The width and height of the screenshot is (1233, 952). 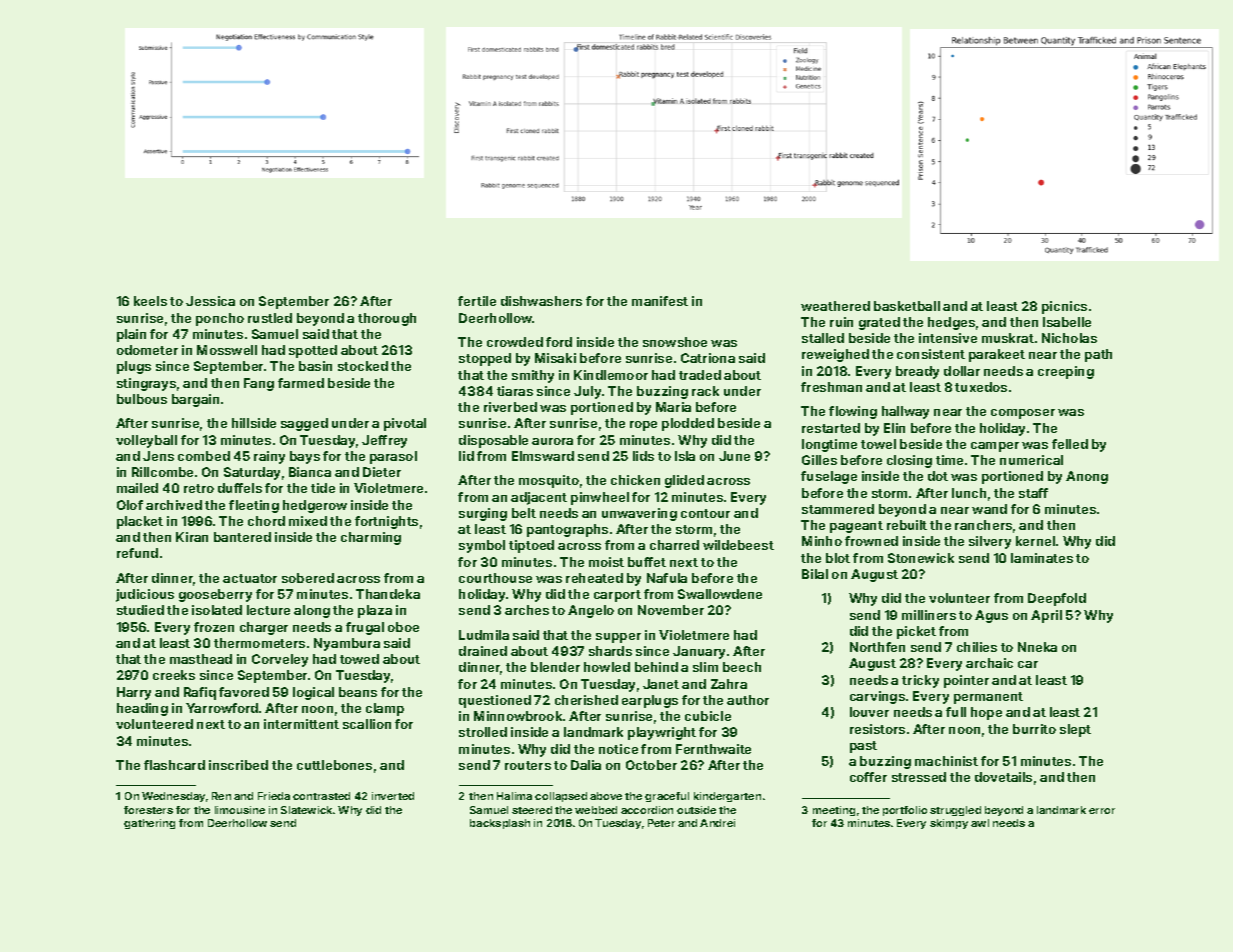 I want to click on muskrat, so click(x=1008, y=338).
